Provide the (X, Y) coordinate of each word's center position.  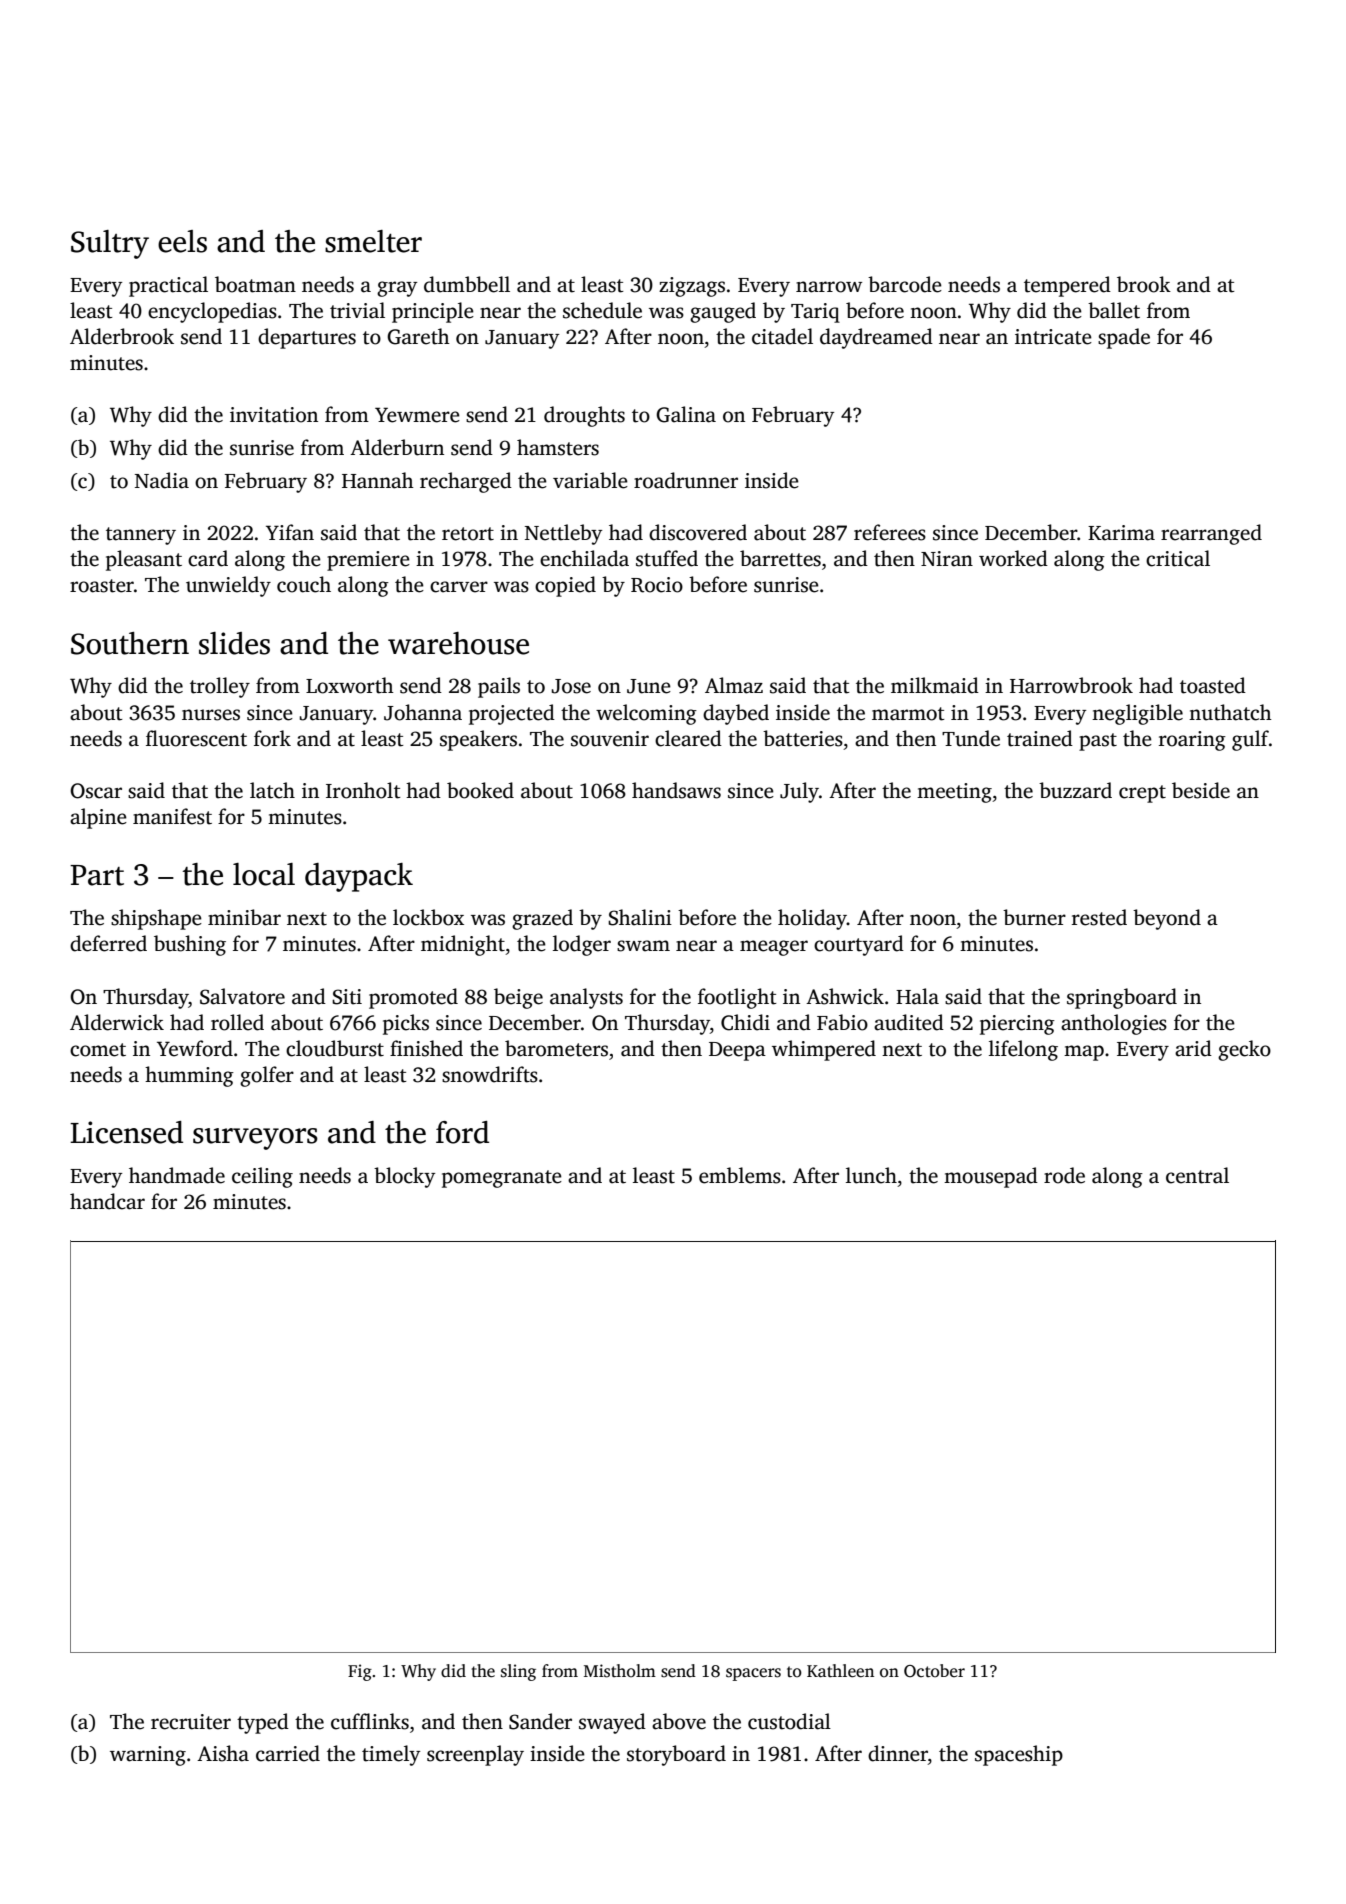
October (934, 1671)
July (799, 792)
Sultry (110, 244)
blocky (404, 1177)
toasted (1213, 685)
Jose (571, 686)
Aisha (223, 1753)
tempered (1067, 286)
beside (1201, 790)
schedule (602, 310)
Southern (130, 643)
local (264, 874)
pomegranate (502, 1179)
